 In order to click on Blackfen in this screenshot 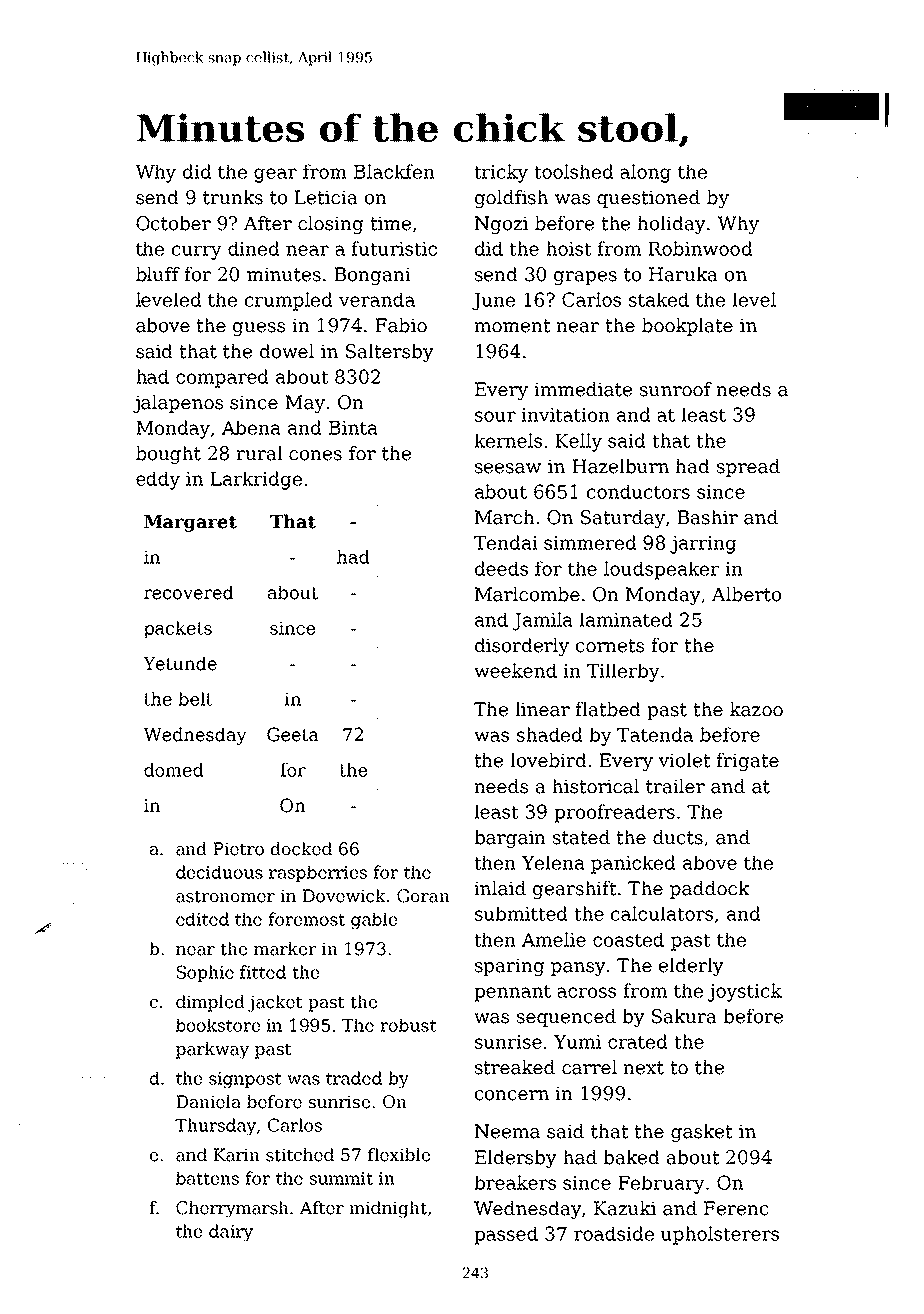, I will do `click(394, 171)`.
